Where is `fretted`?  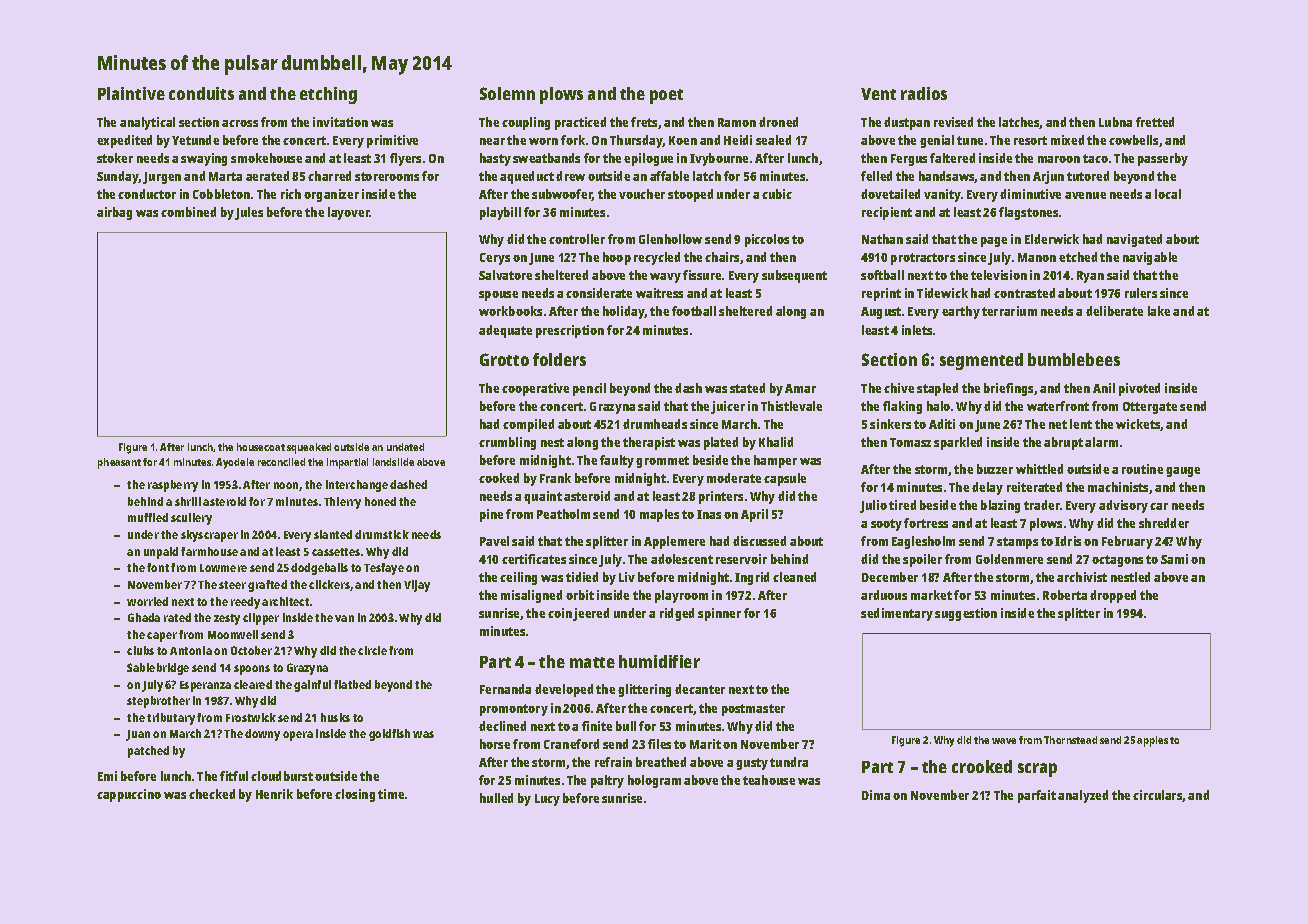
fretted is located at coordinates (1155, 122).
